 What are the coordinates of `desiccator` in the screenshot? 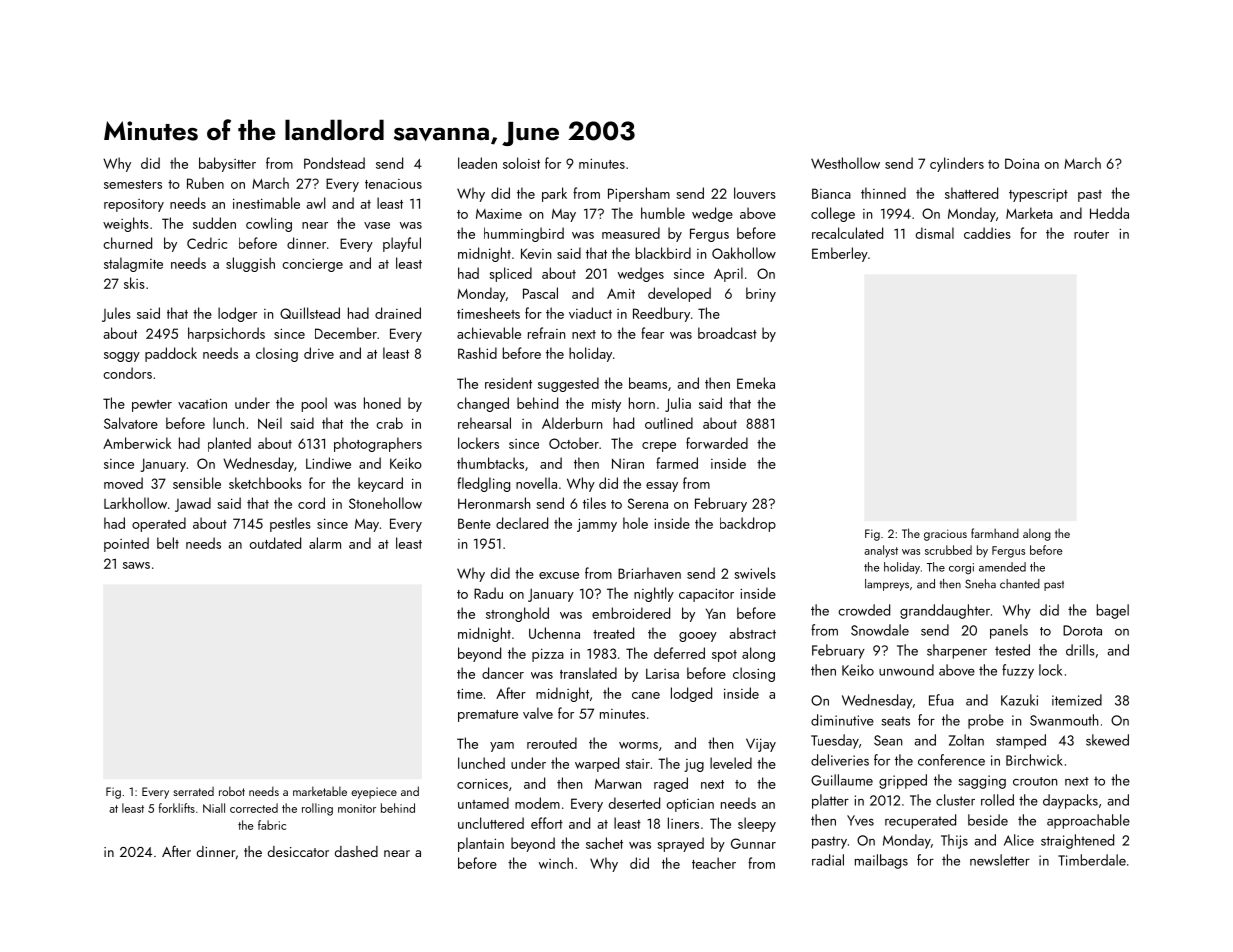 It's located at (298, 851).
